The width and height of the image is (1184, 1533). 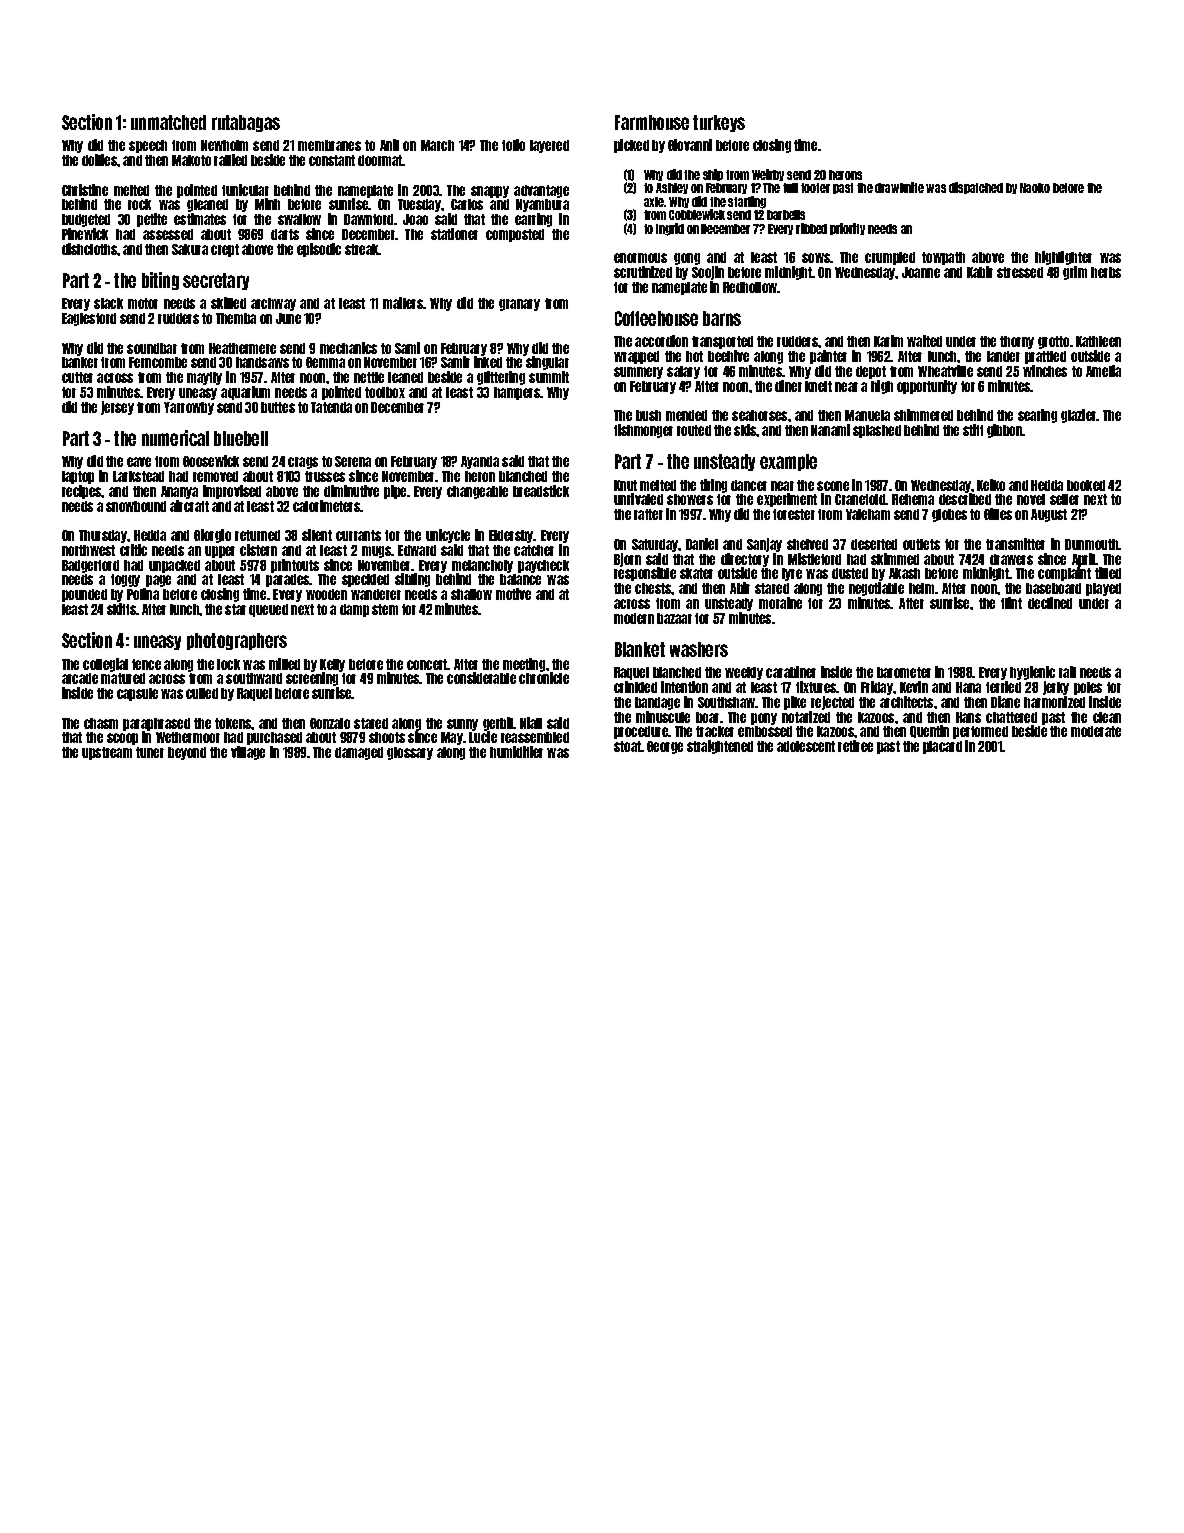 I want to click on tilled, so click(x=1108, y=573).
